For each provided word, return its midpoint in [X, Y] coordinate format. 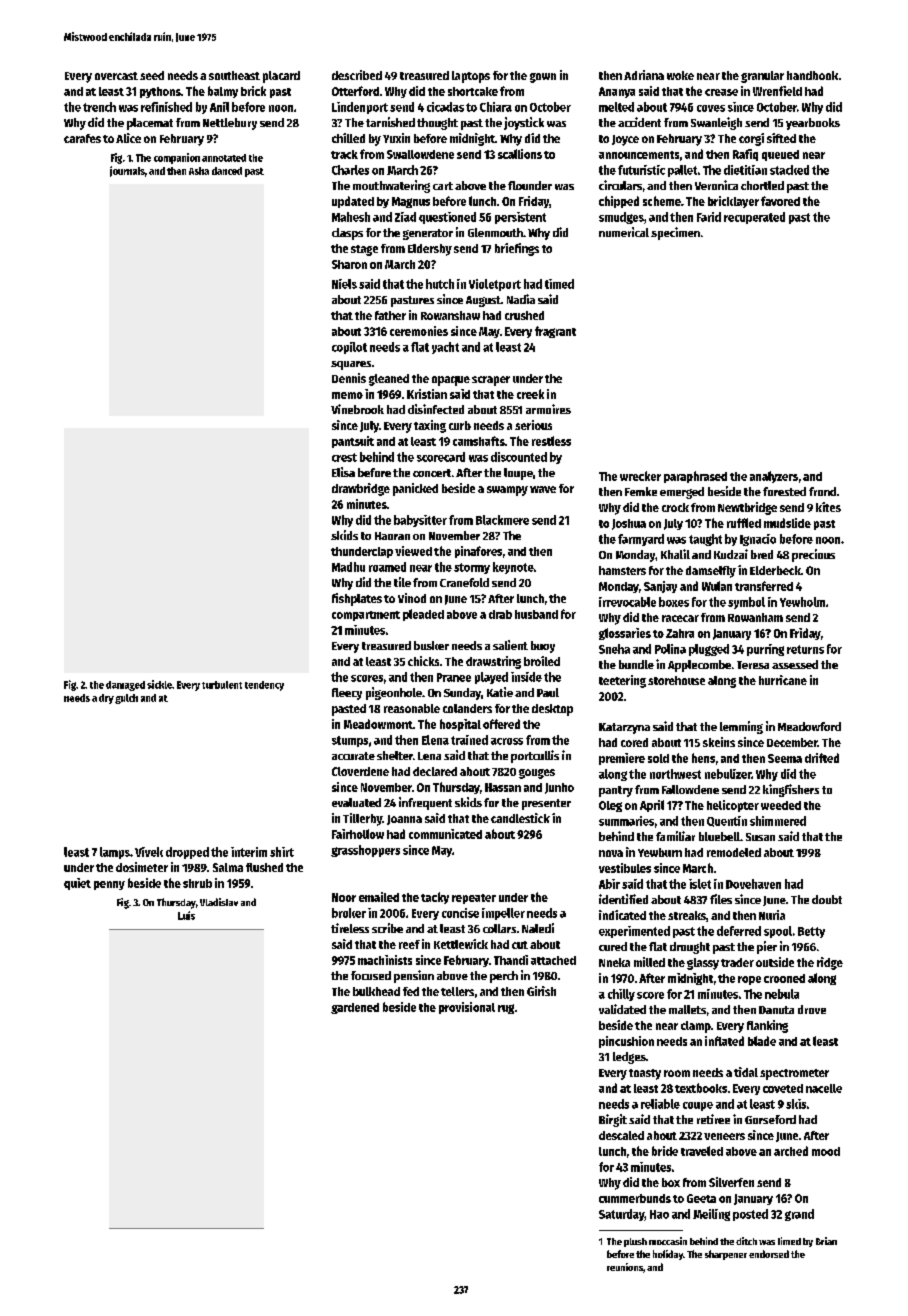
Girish [541, 991]
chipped [619, 202]
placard [281, 77]
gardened [355, 1008]
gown [543, 78]
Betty [811, 932]
